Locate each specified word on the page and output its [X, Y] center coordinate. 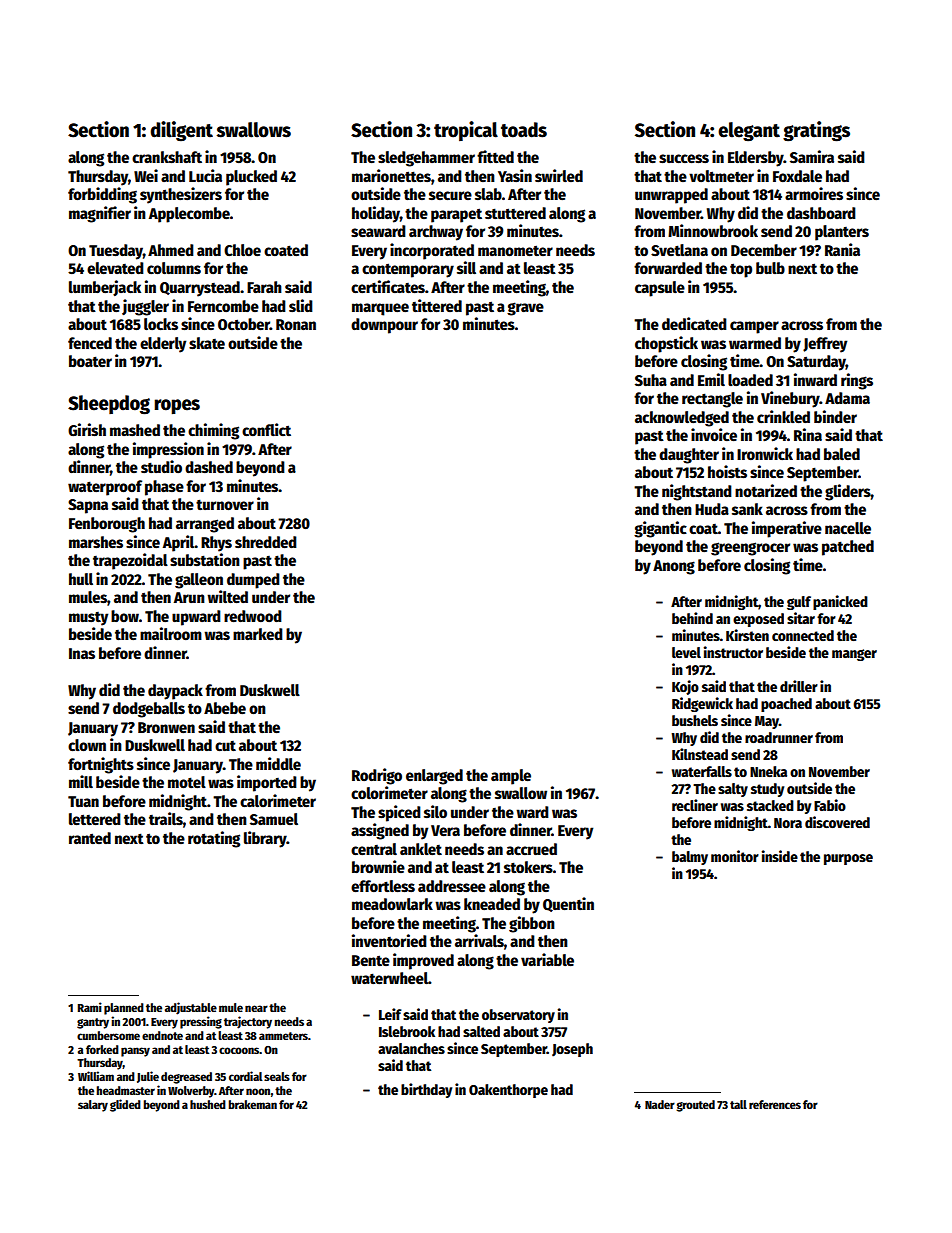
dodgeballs [149, 710]
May [767, 722]
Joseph [572, 1050]
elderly [163, 345]
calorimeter [278, 801]
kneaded [492, 904]
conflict [266, 430]
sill [466, 267]
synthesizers [181, 195]
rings [857, 381]
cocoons [239, 1050]
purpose [848, 859]
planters [842, 233]
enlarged [434, 777]
